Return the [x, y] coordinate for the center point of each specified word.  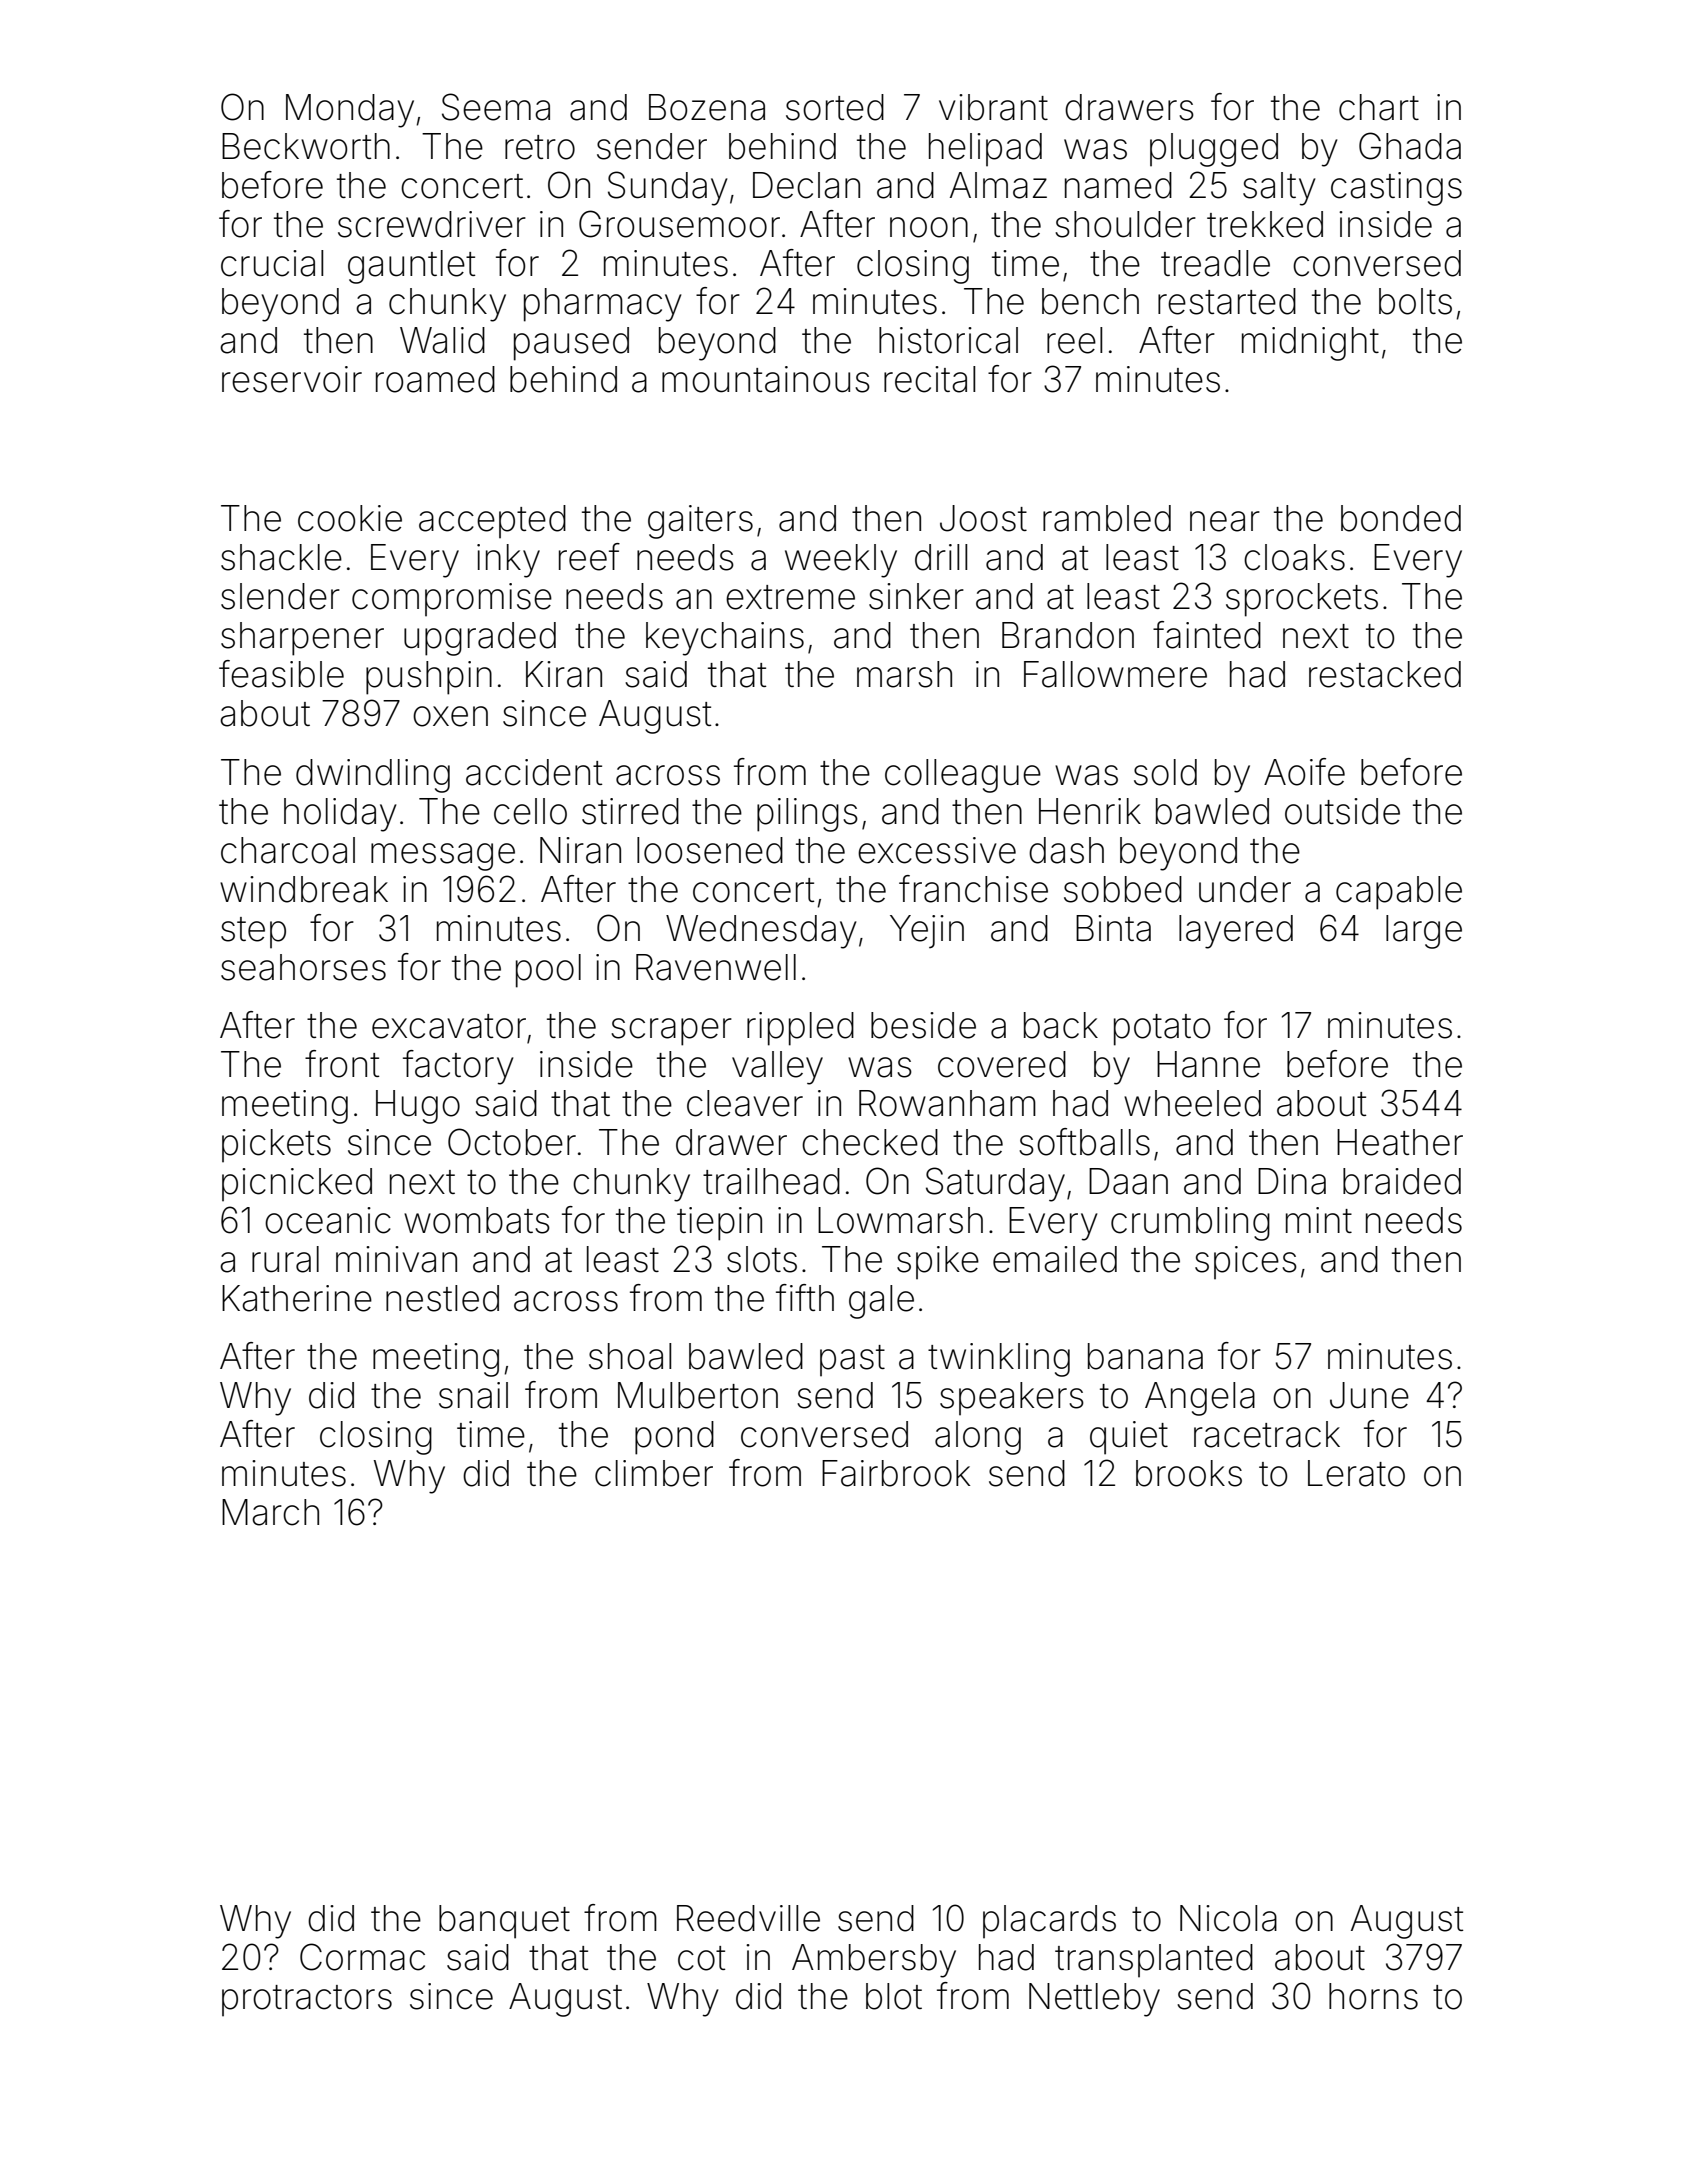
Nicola [1228, 1918]
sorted [835, 107]
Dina [1292, 1181]
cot [701, 1958]
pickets [276, 1145]
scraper [671, 1032]
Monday [350, 111]
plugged [1214, 150]
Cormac [362, 1957]
